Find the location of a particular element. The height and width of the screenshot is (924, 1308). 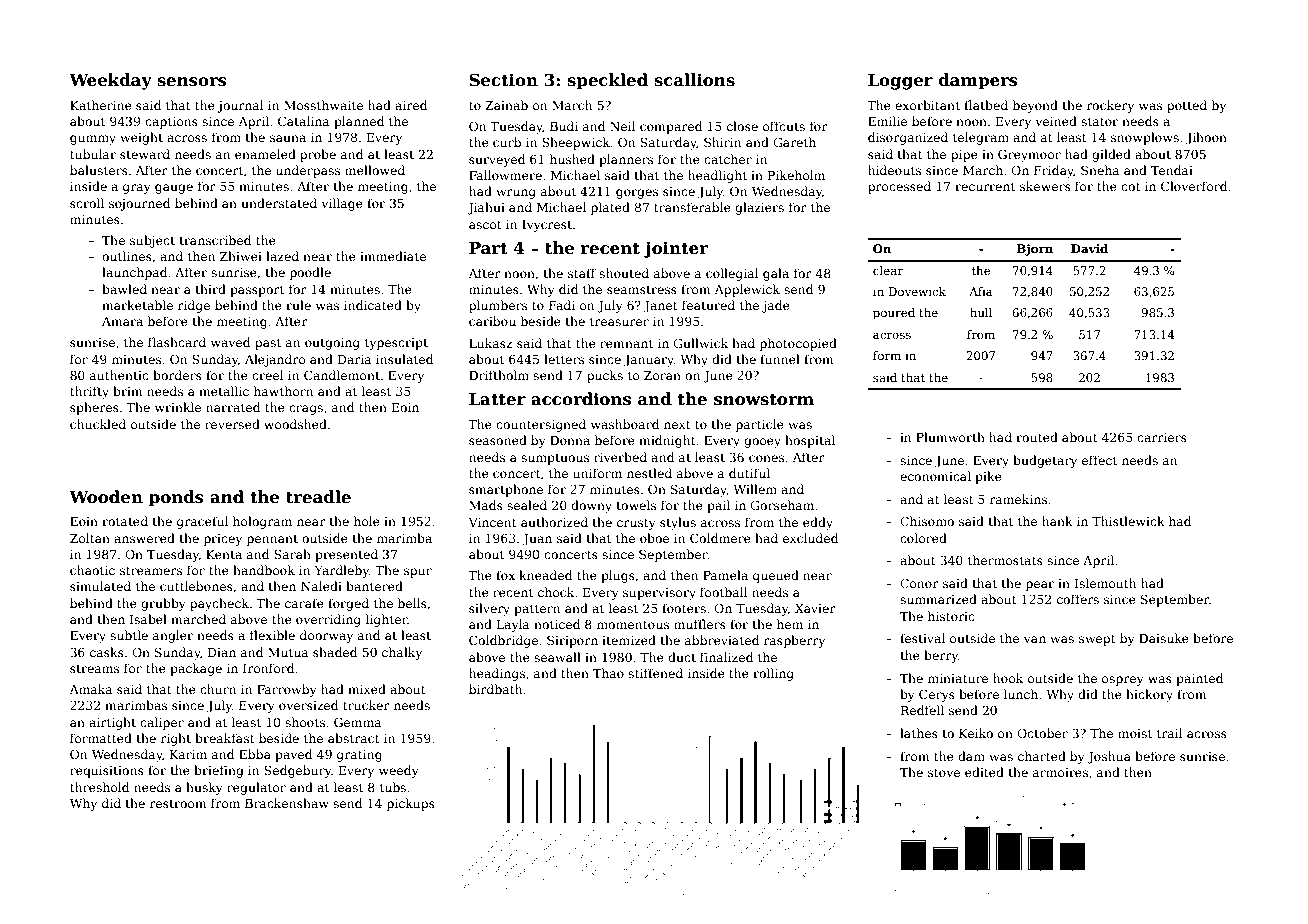

transferable is located at coordinates (692, 207).
